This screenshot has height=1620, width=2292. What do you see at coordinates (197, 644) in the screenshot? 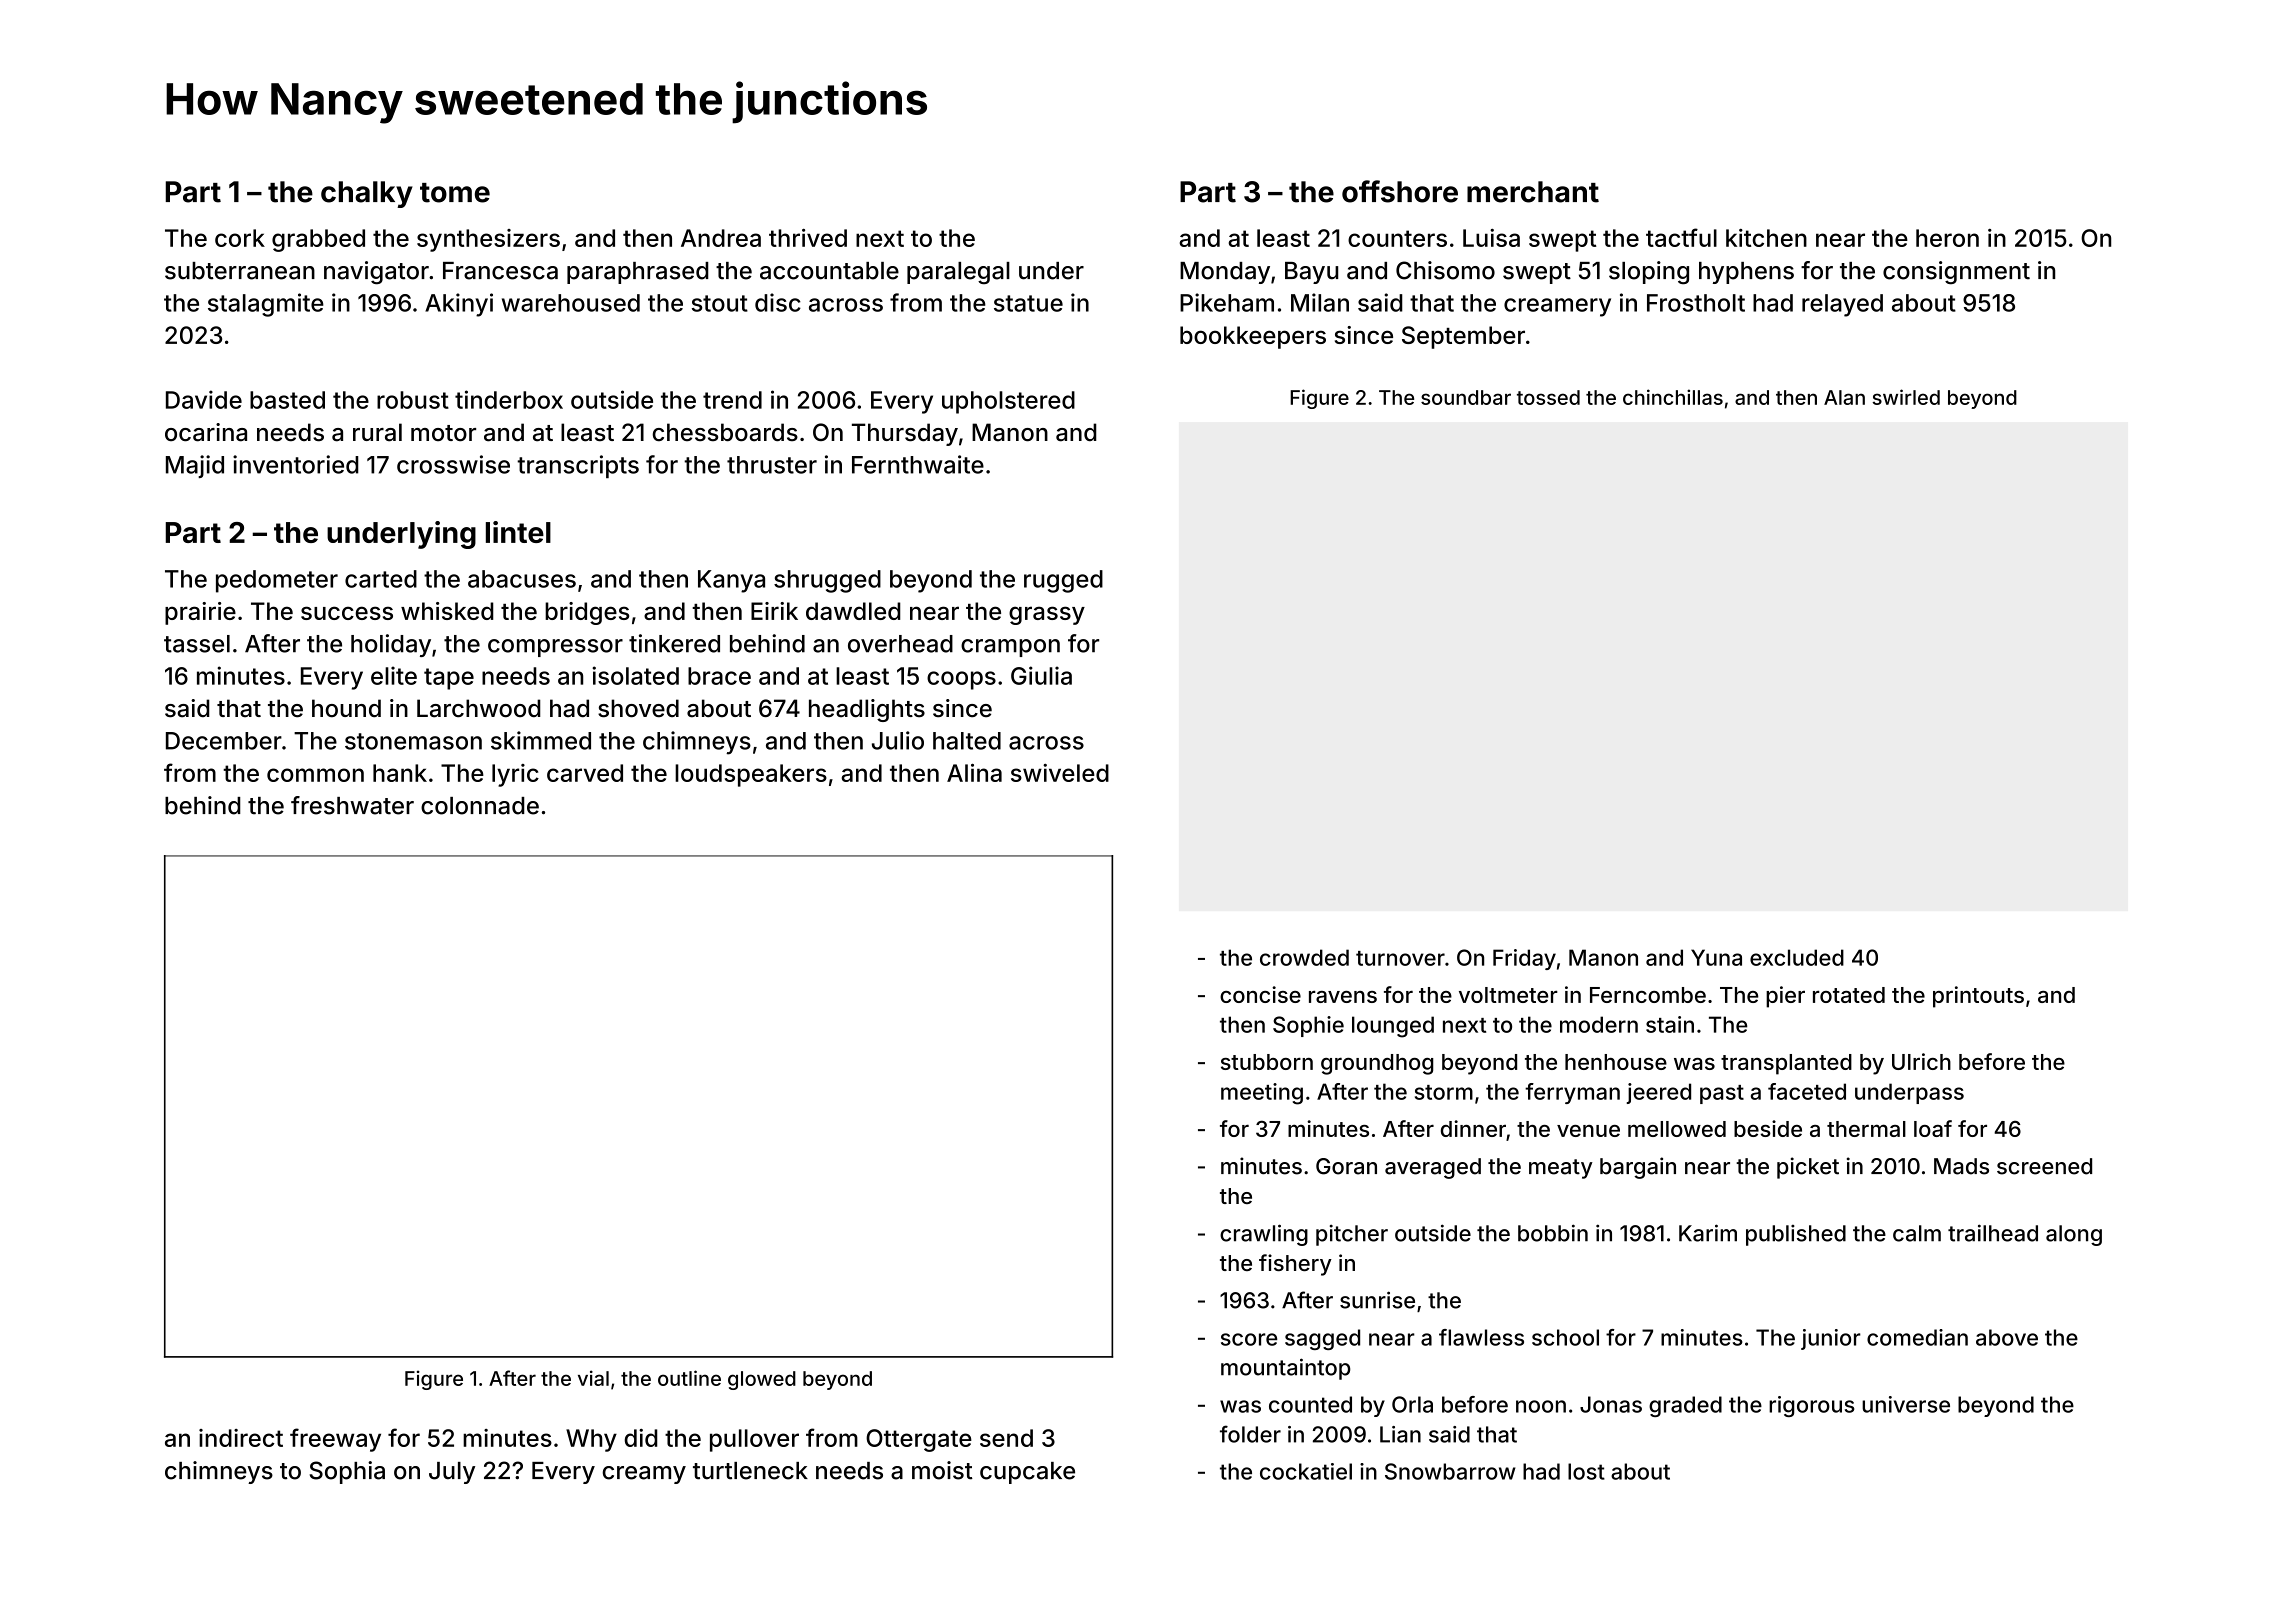
I see `tassel` at bounding box center [197, 644].
